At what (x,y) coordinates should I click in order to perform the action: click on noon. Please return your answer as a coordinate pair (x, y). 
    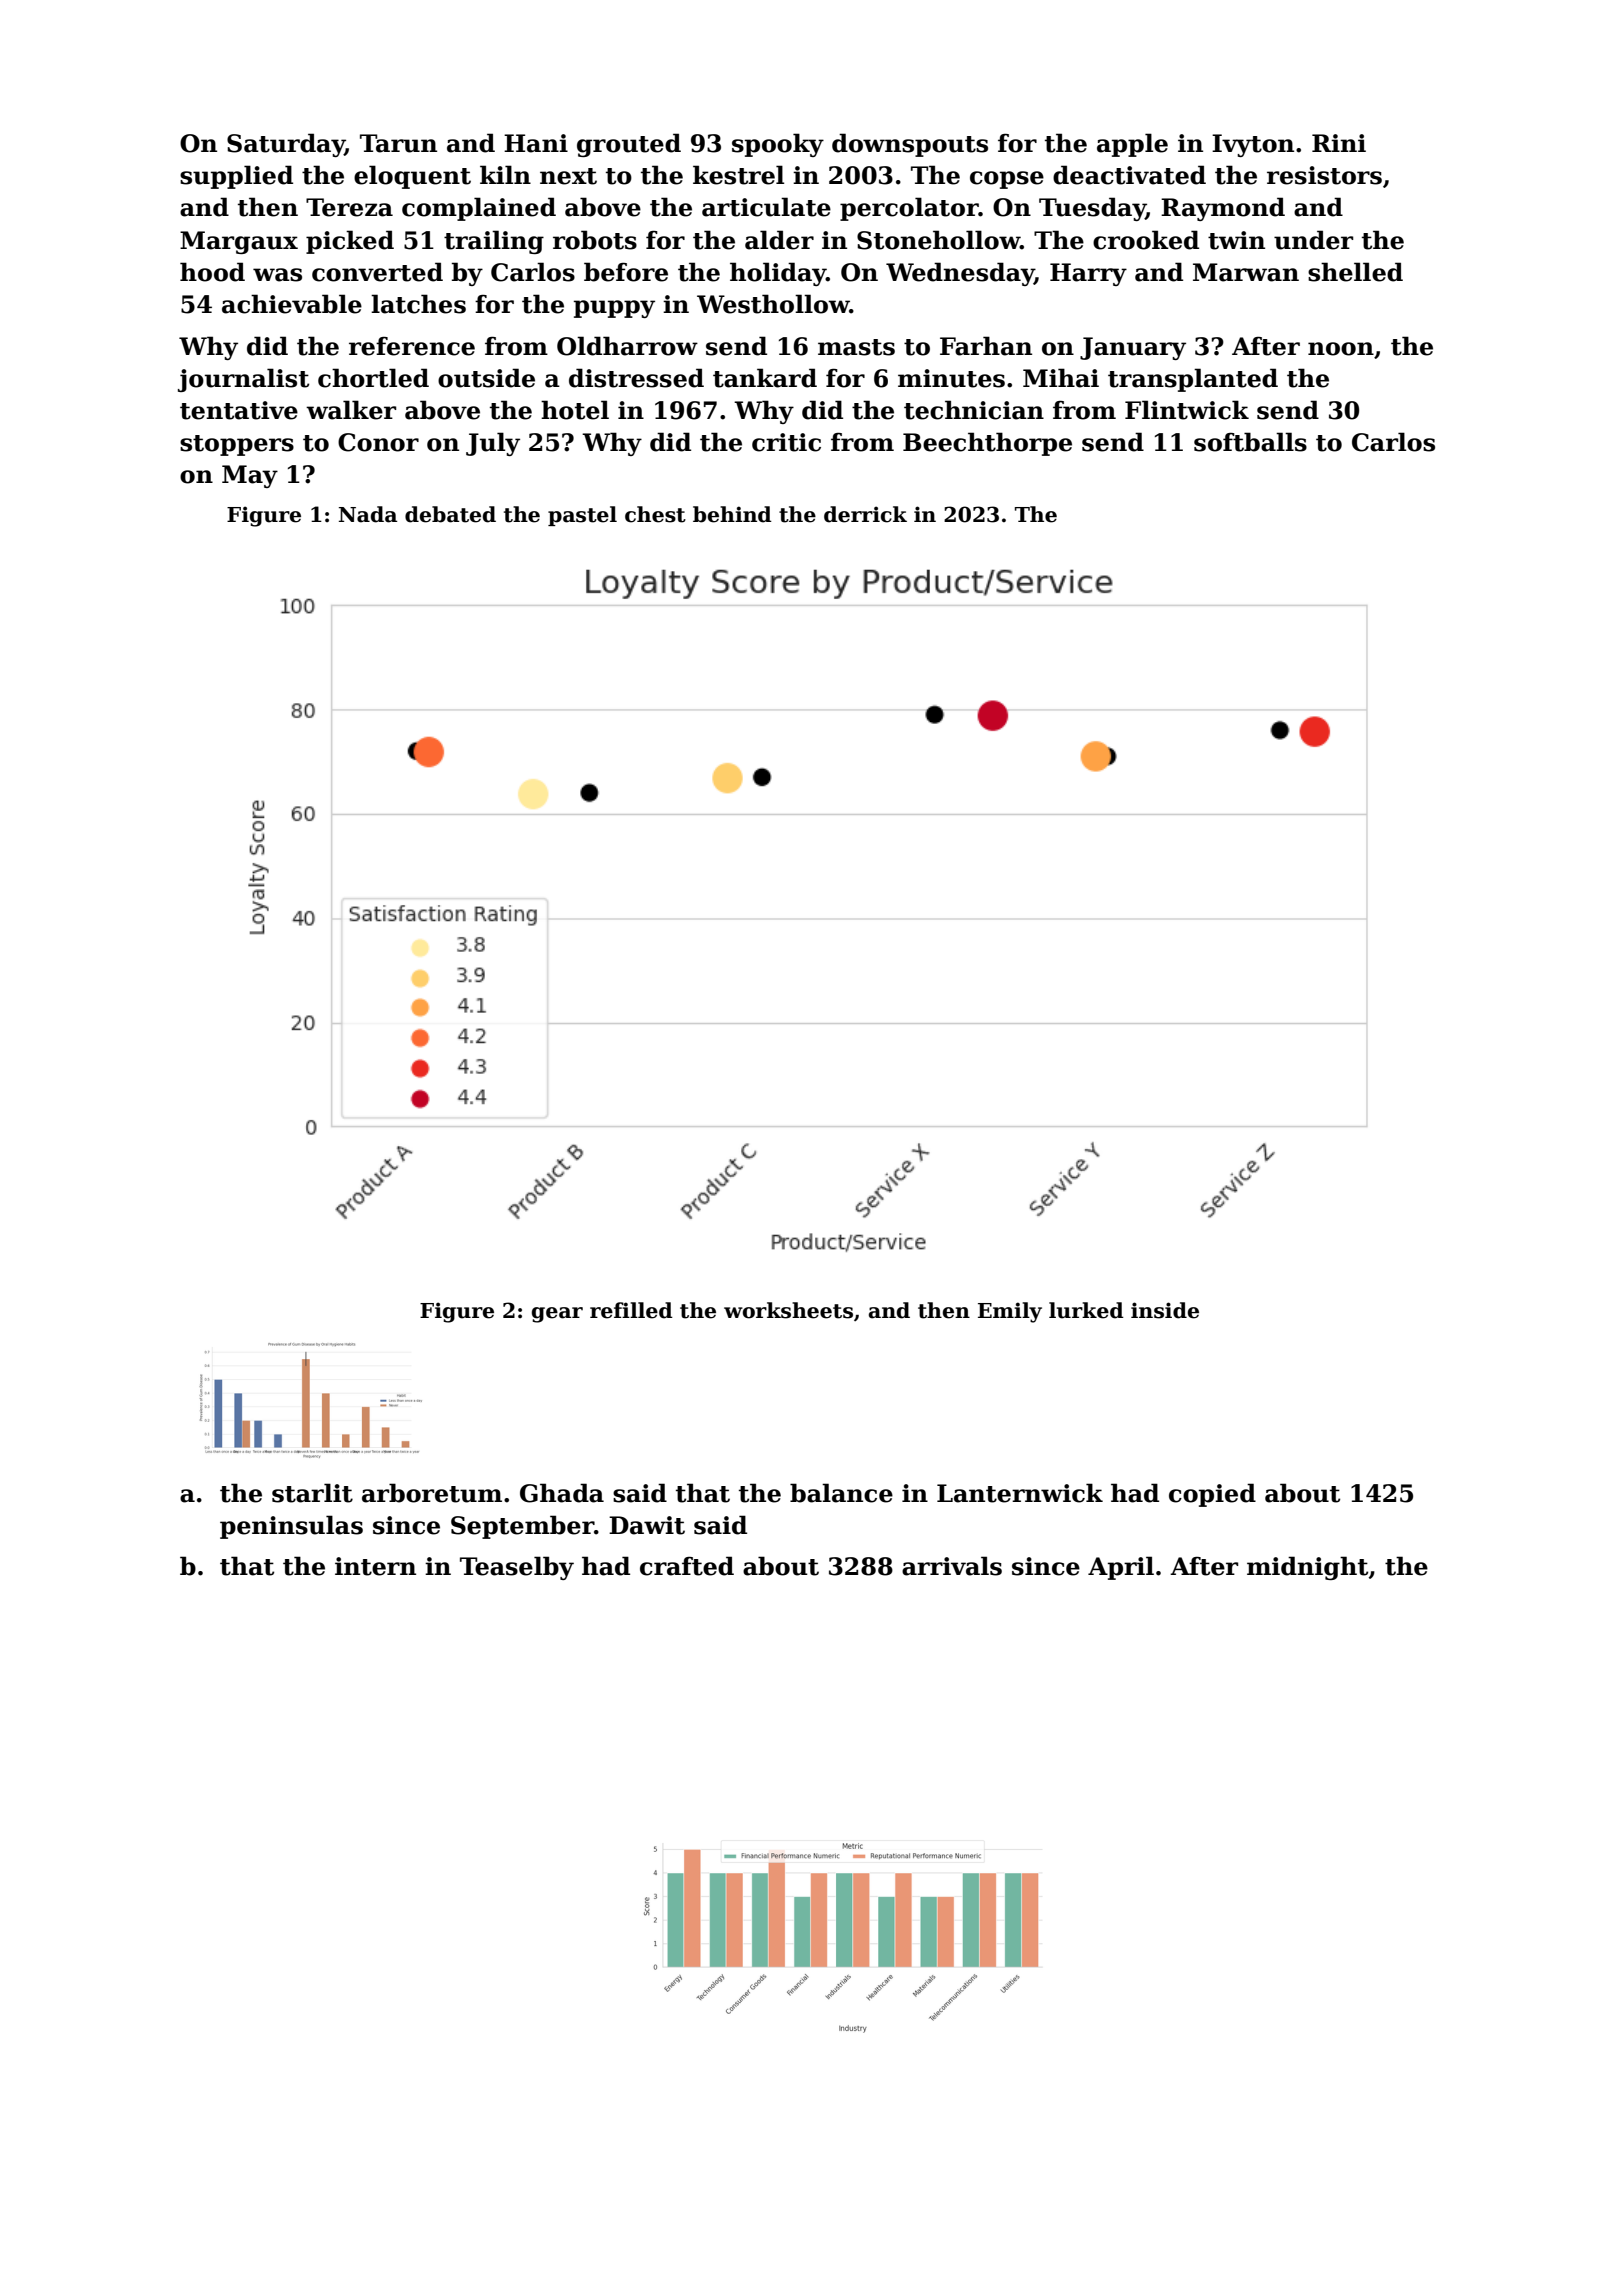
    Looking at the image, I should click on (1341, 349).
